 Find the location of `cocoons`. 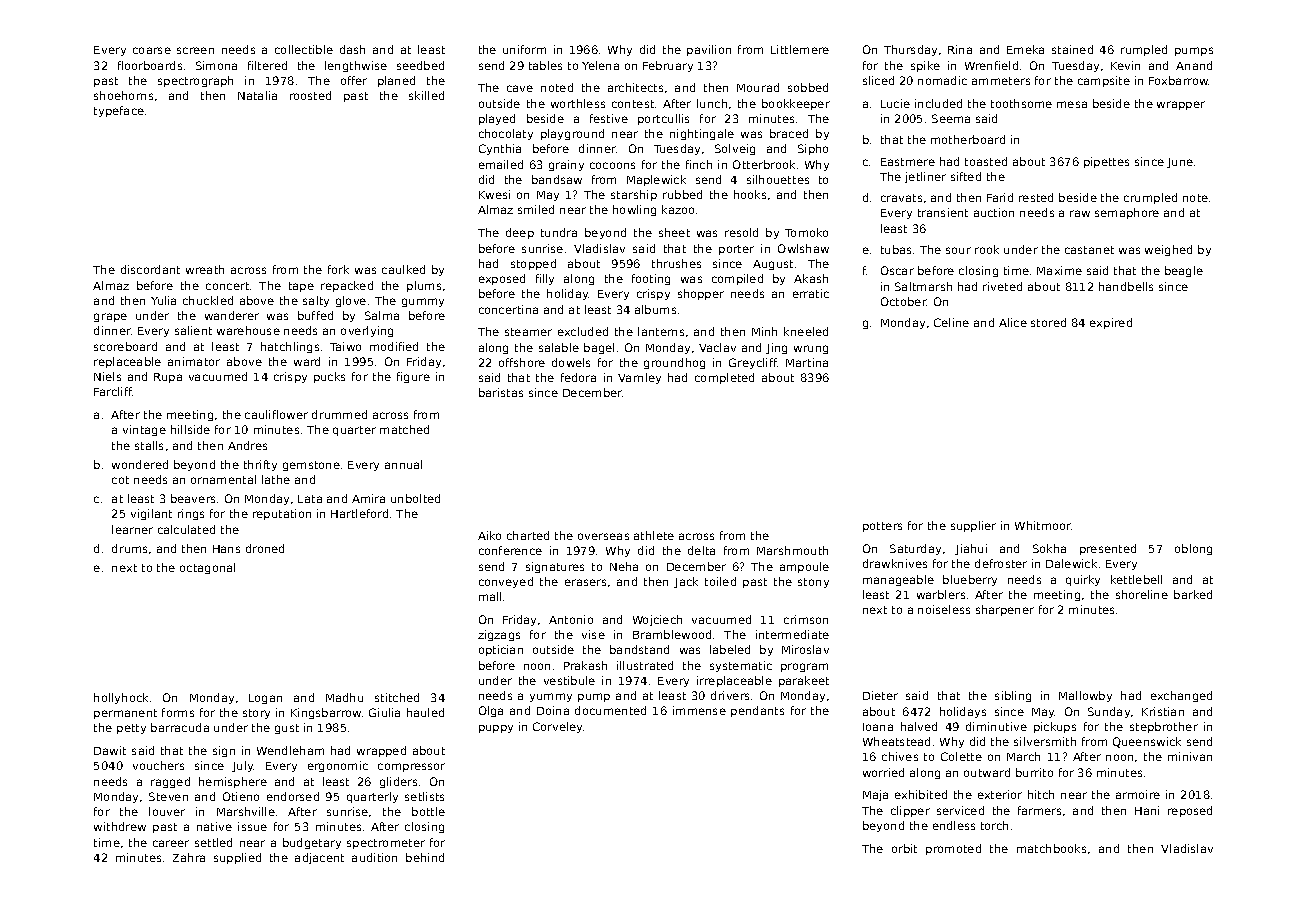

cocoons is located at coordinates (612, 165).
